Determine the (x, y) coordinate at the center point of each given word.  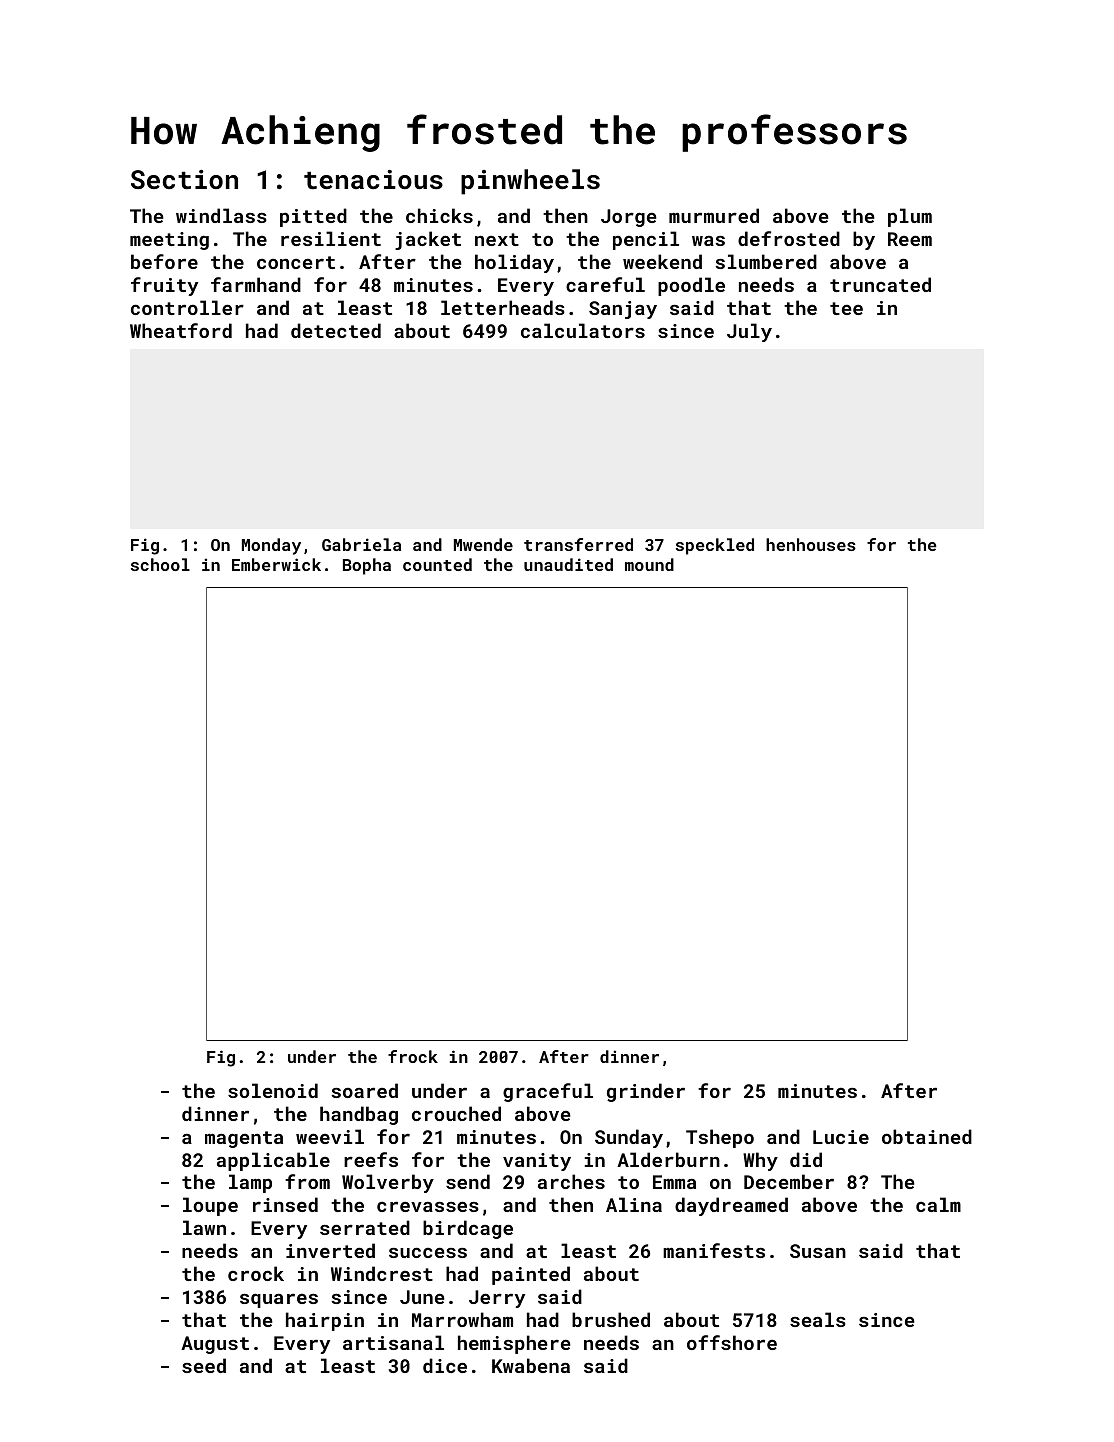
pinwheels (530, 182)
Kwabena (531, 1365)
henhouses (811, 544)
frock (413, 1056)
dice (445, 1365)
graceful (548, 1092)
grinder (646, 1092)
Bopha (367, 566)
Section (184, 179)
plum (910, 217)
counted (437, 564)
